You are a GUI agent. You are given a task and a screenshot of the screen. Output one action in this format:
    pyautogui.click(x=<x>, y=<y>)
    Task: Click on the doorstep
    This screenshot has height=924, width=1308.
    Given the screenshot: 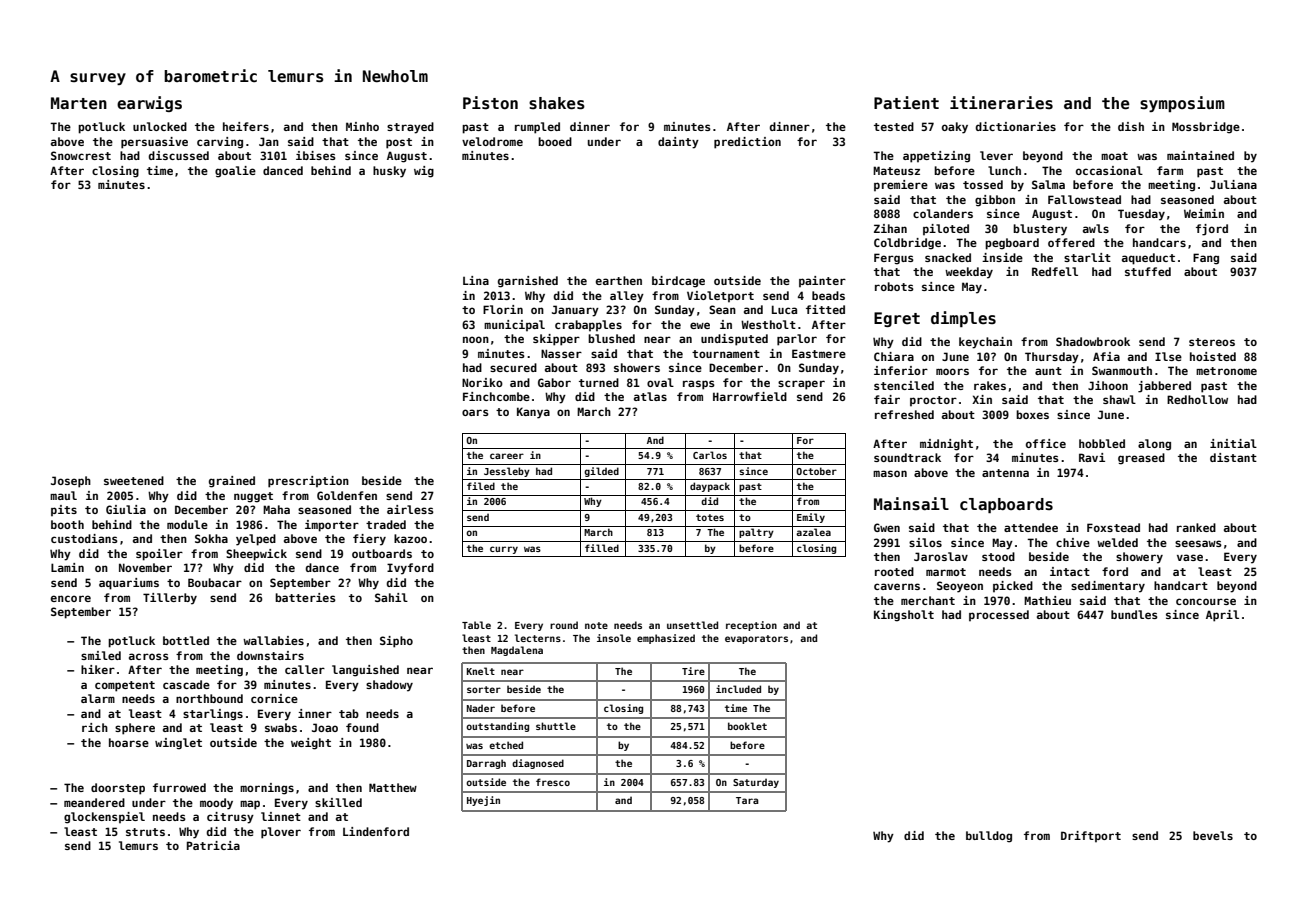 What is the action you would take?
    pyautogui.click(x=118, y=789)
